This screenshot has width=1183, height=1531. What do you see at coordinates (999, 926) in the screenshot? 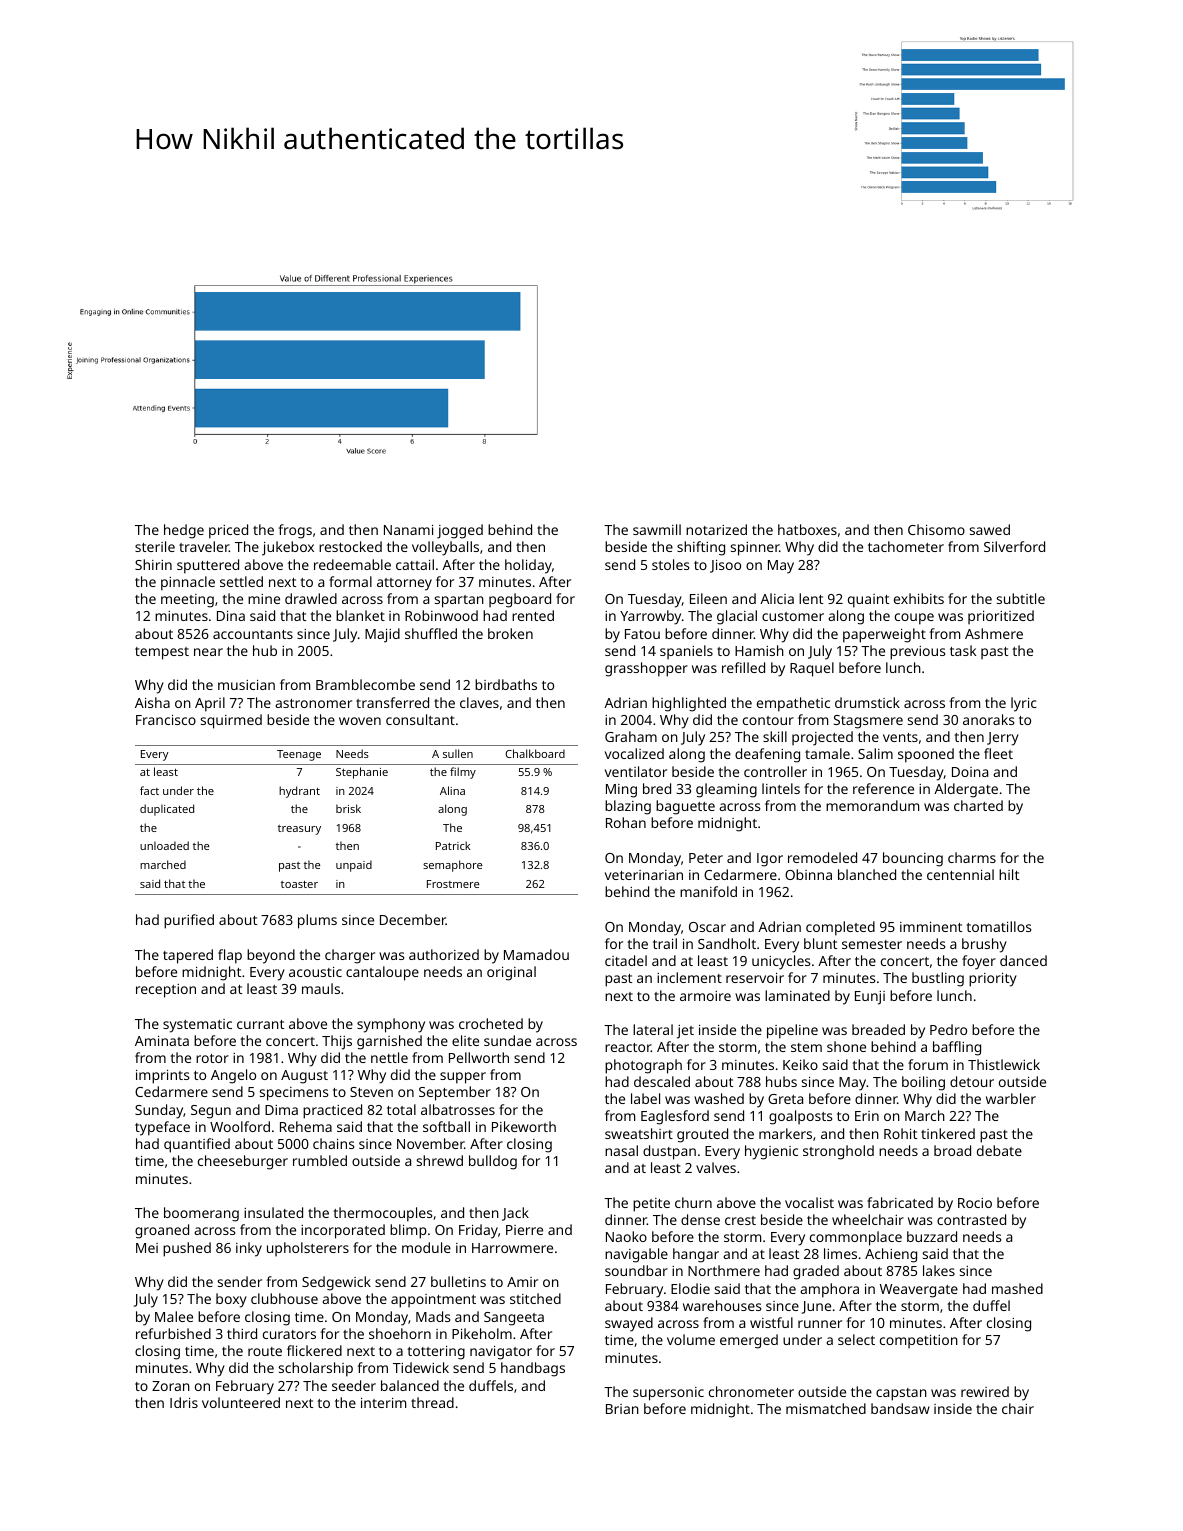
I see `tomatillos` at bounding box center [999, 926].
